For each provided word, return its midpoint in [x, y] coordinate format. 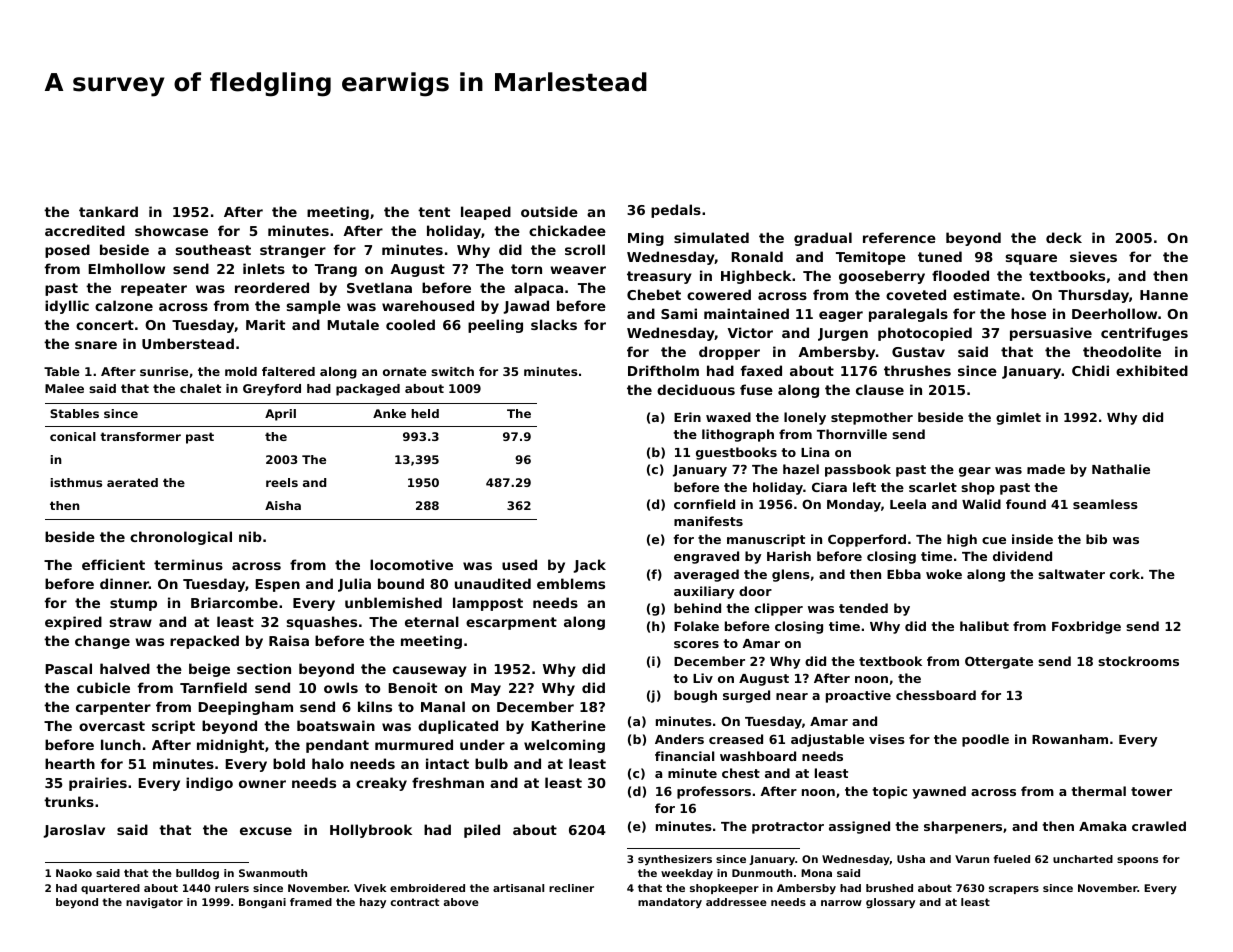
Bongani [262, 903]
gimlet [1018, 418]
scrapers [1014, 890]
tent [434, 212]
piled [482, 831]
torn [526, 269]
